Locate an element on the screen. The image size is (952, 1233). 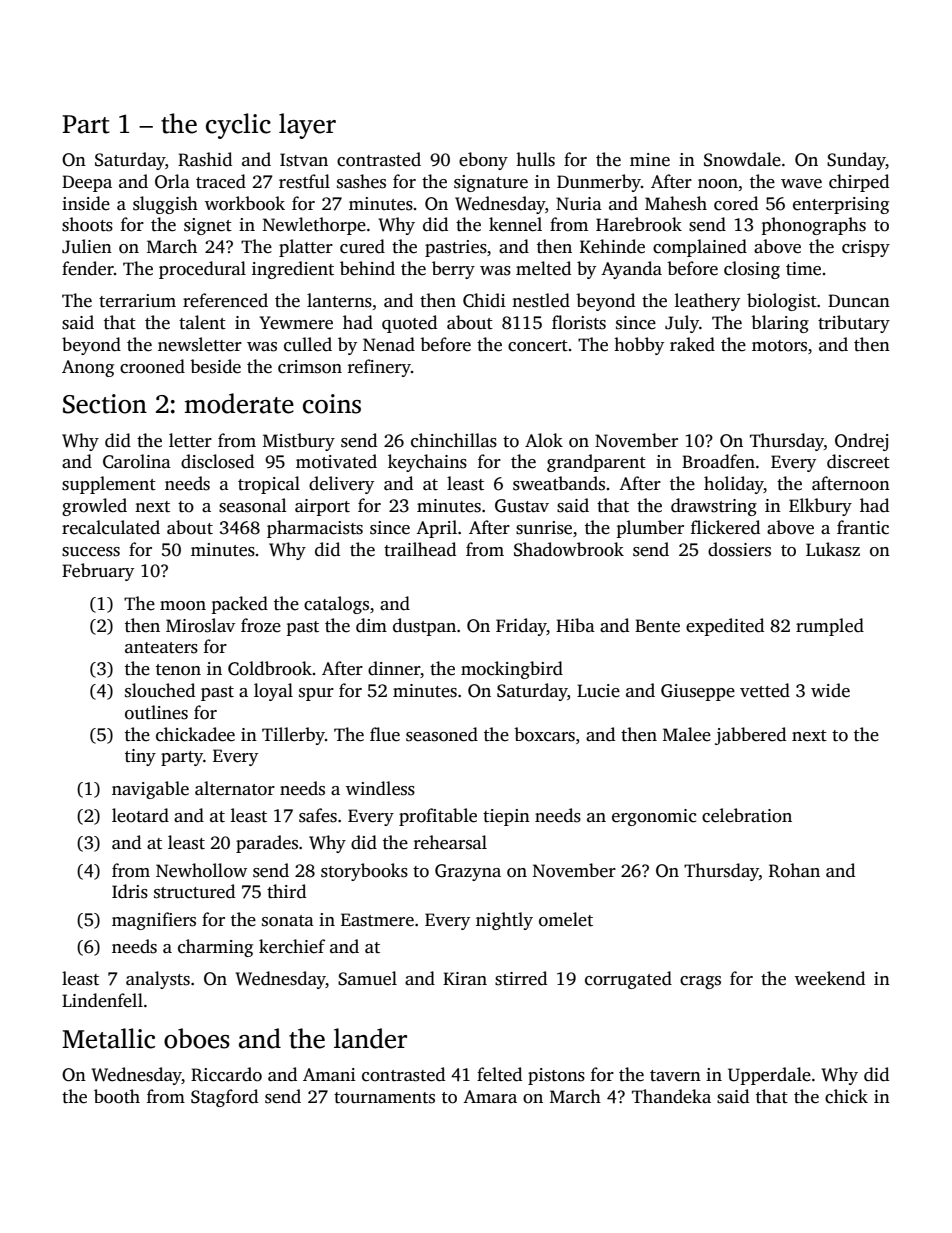
Ondrej is located at coordinates (861, 442).
